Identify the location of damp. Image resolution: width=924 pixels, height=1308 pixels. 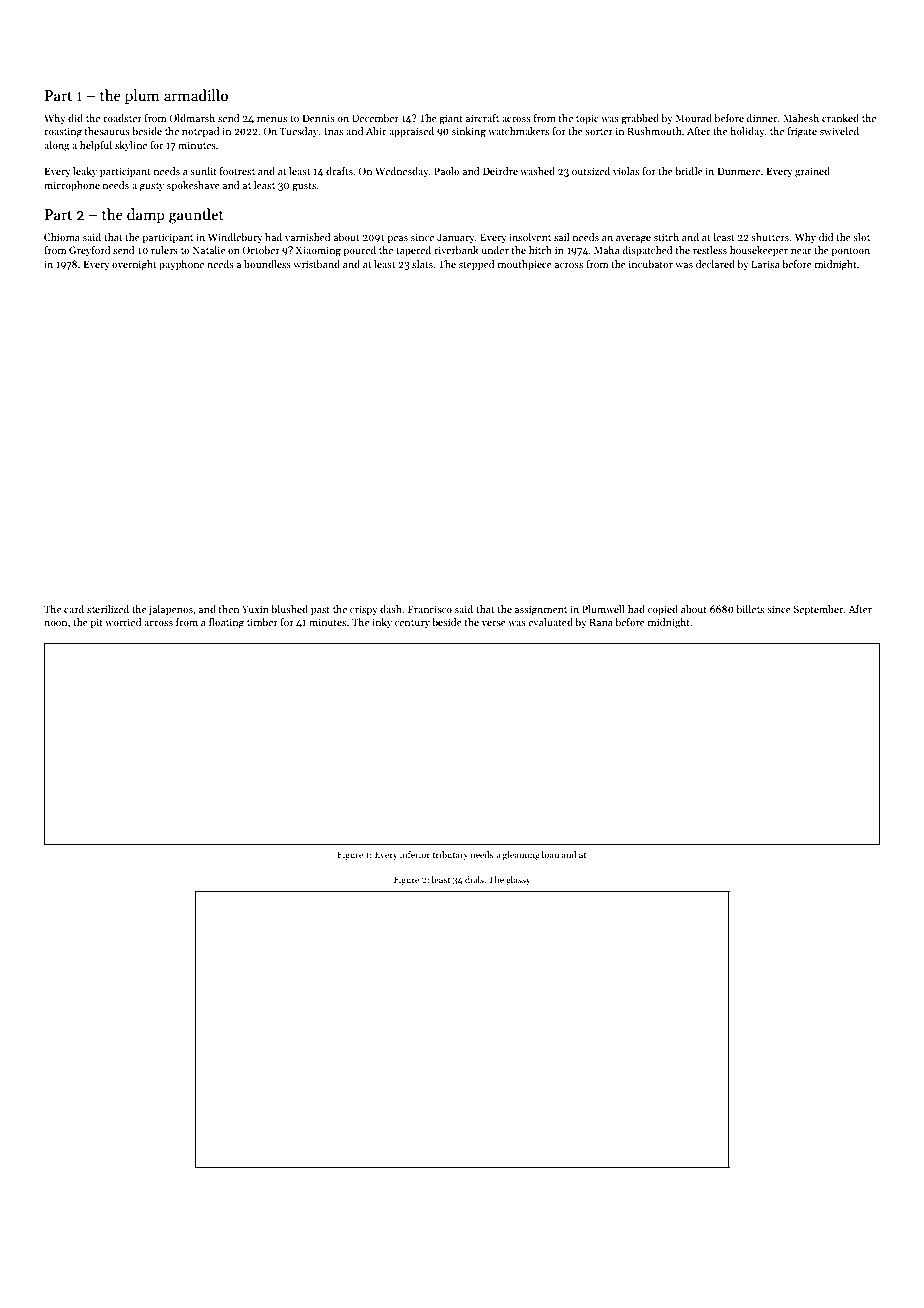
(146, 215).
